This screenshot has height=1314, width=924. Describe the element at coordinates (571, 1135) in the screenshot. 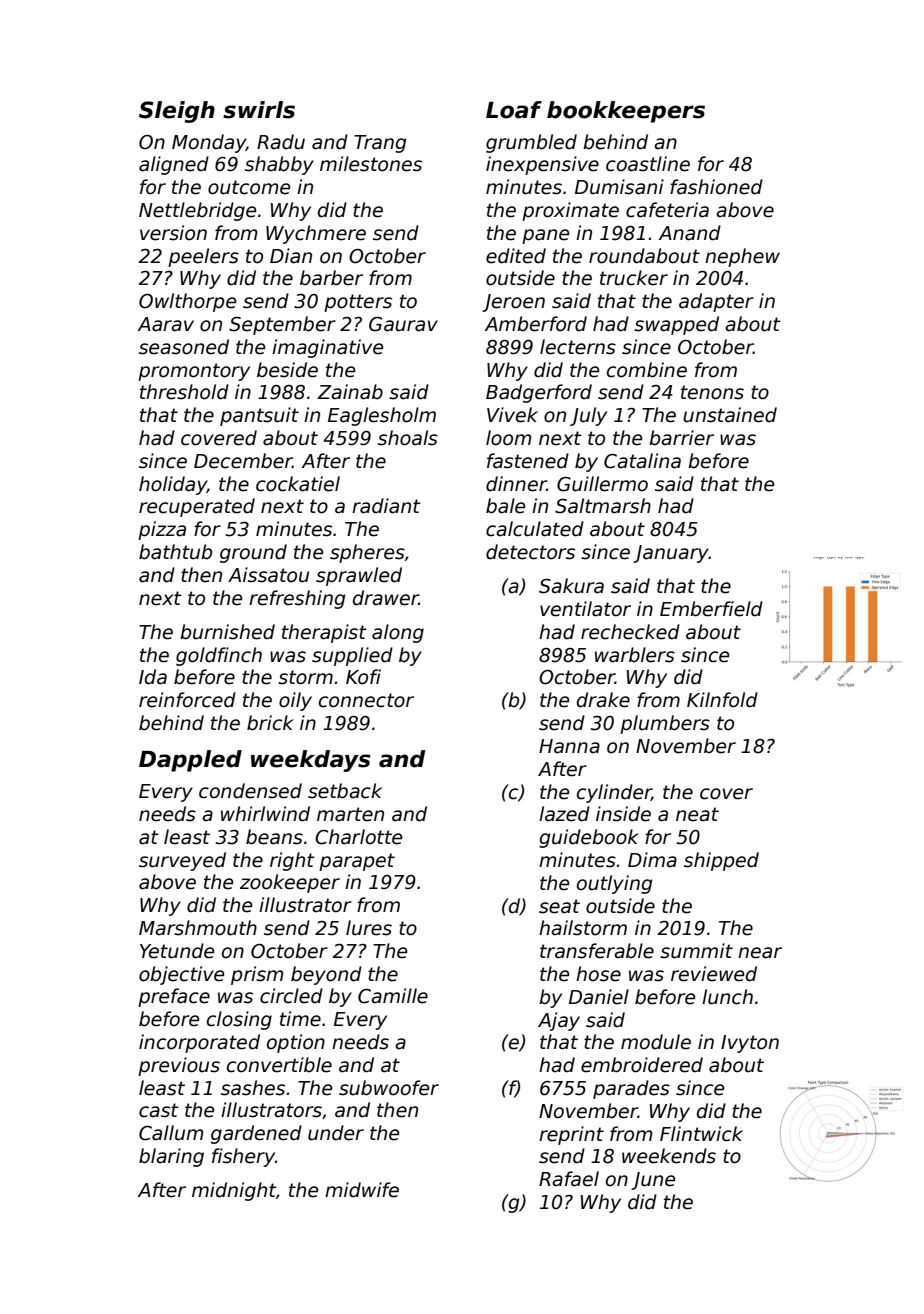

I see `reprint` at that location.
